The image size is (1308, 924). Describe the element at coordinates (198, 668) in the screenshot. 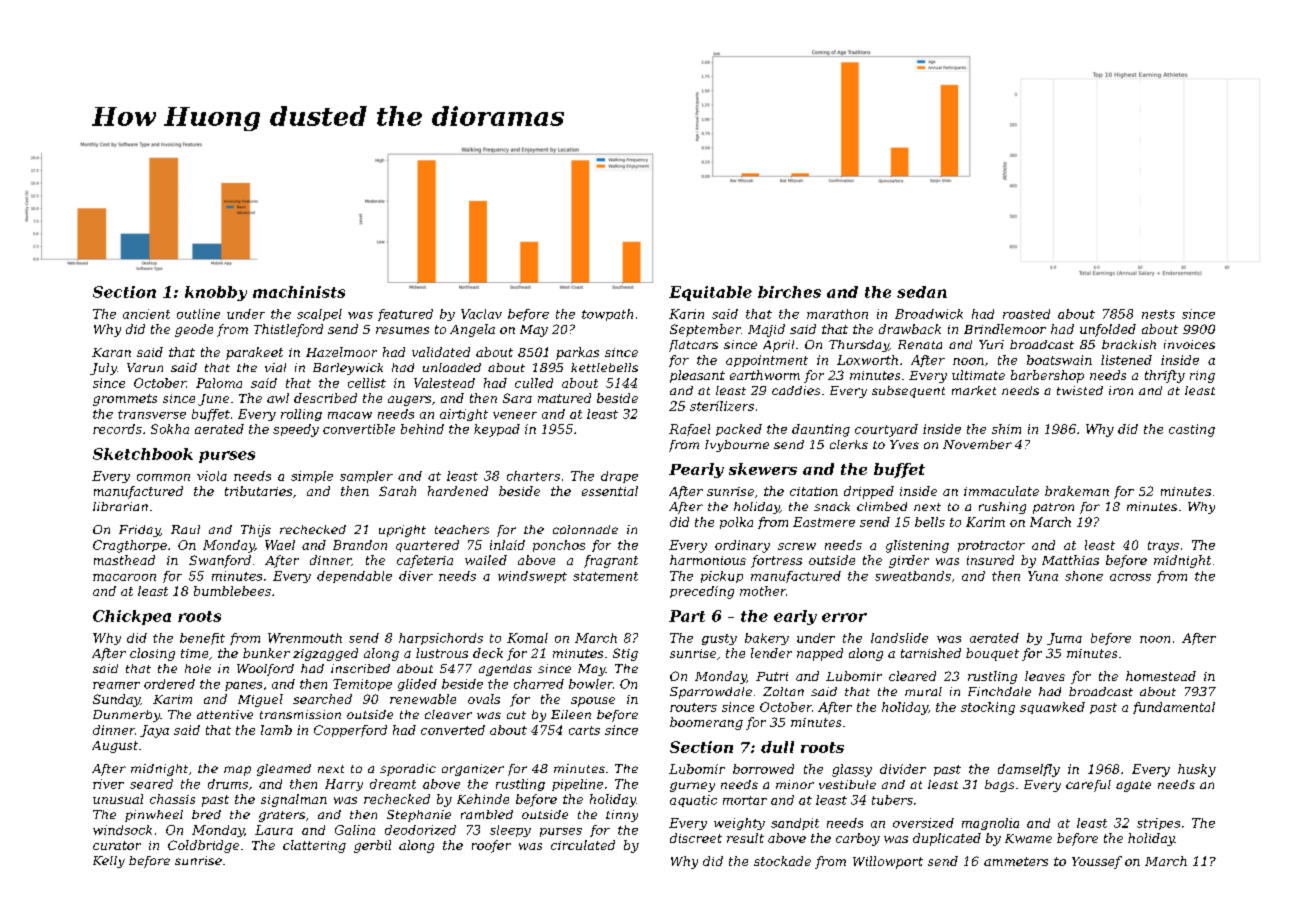

I see `hole` at that location.
